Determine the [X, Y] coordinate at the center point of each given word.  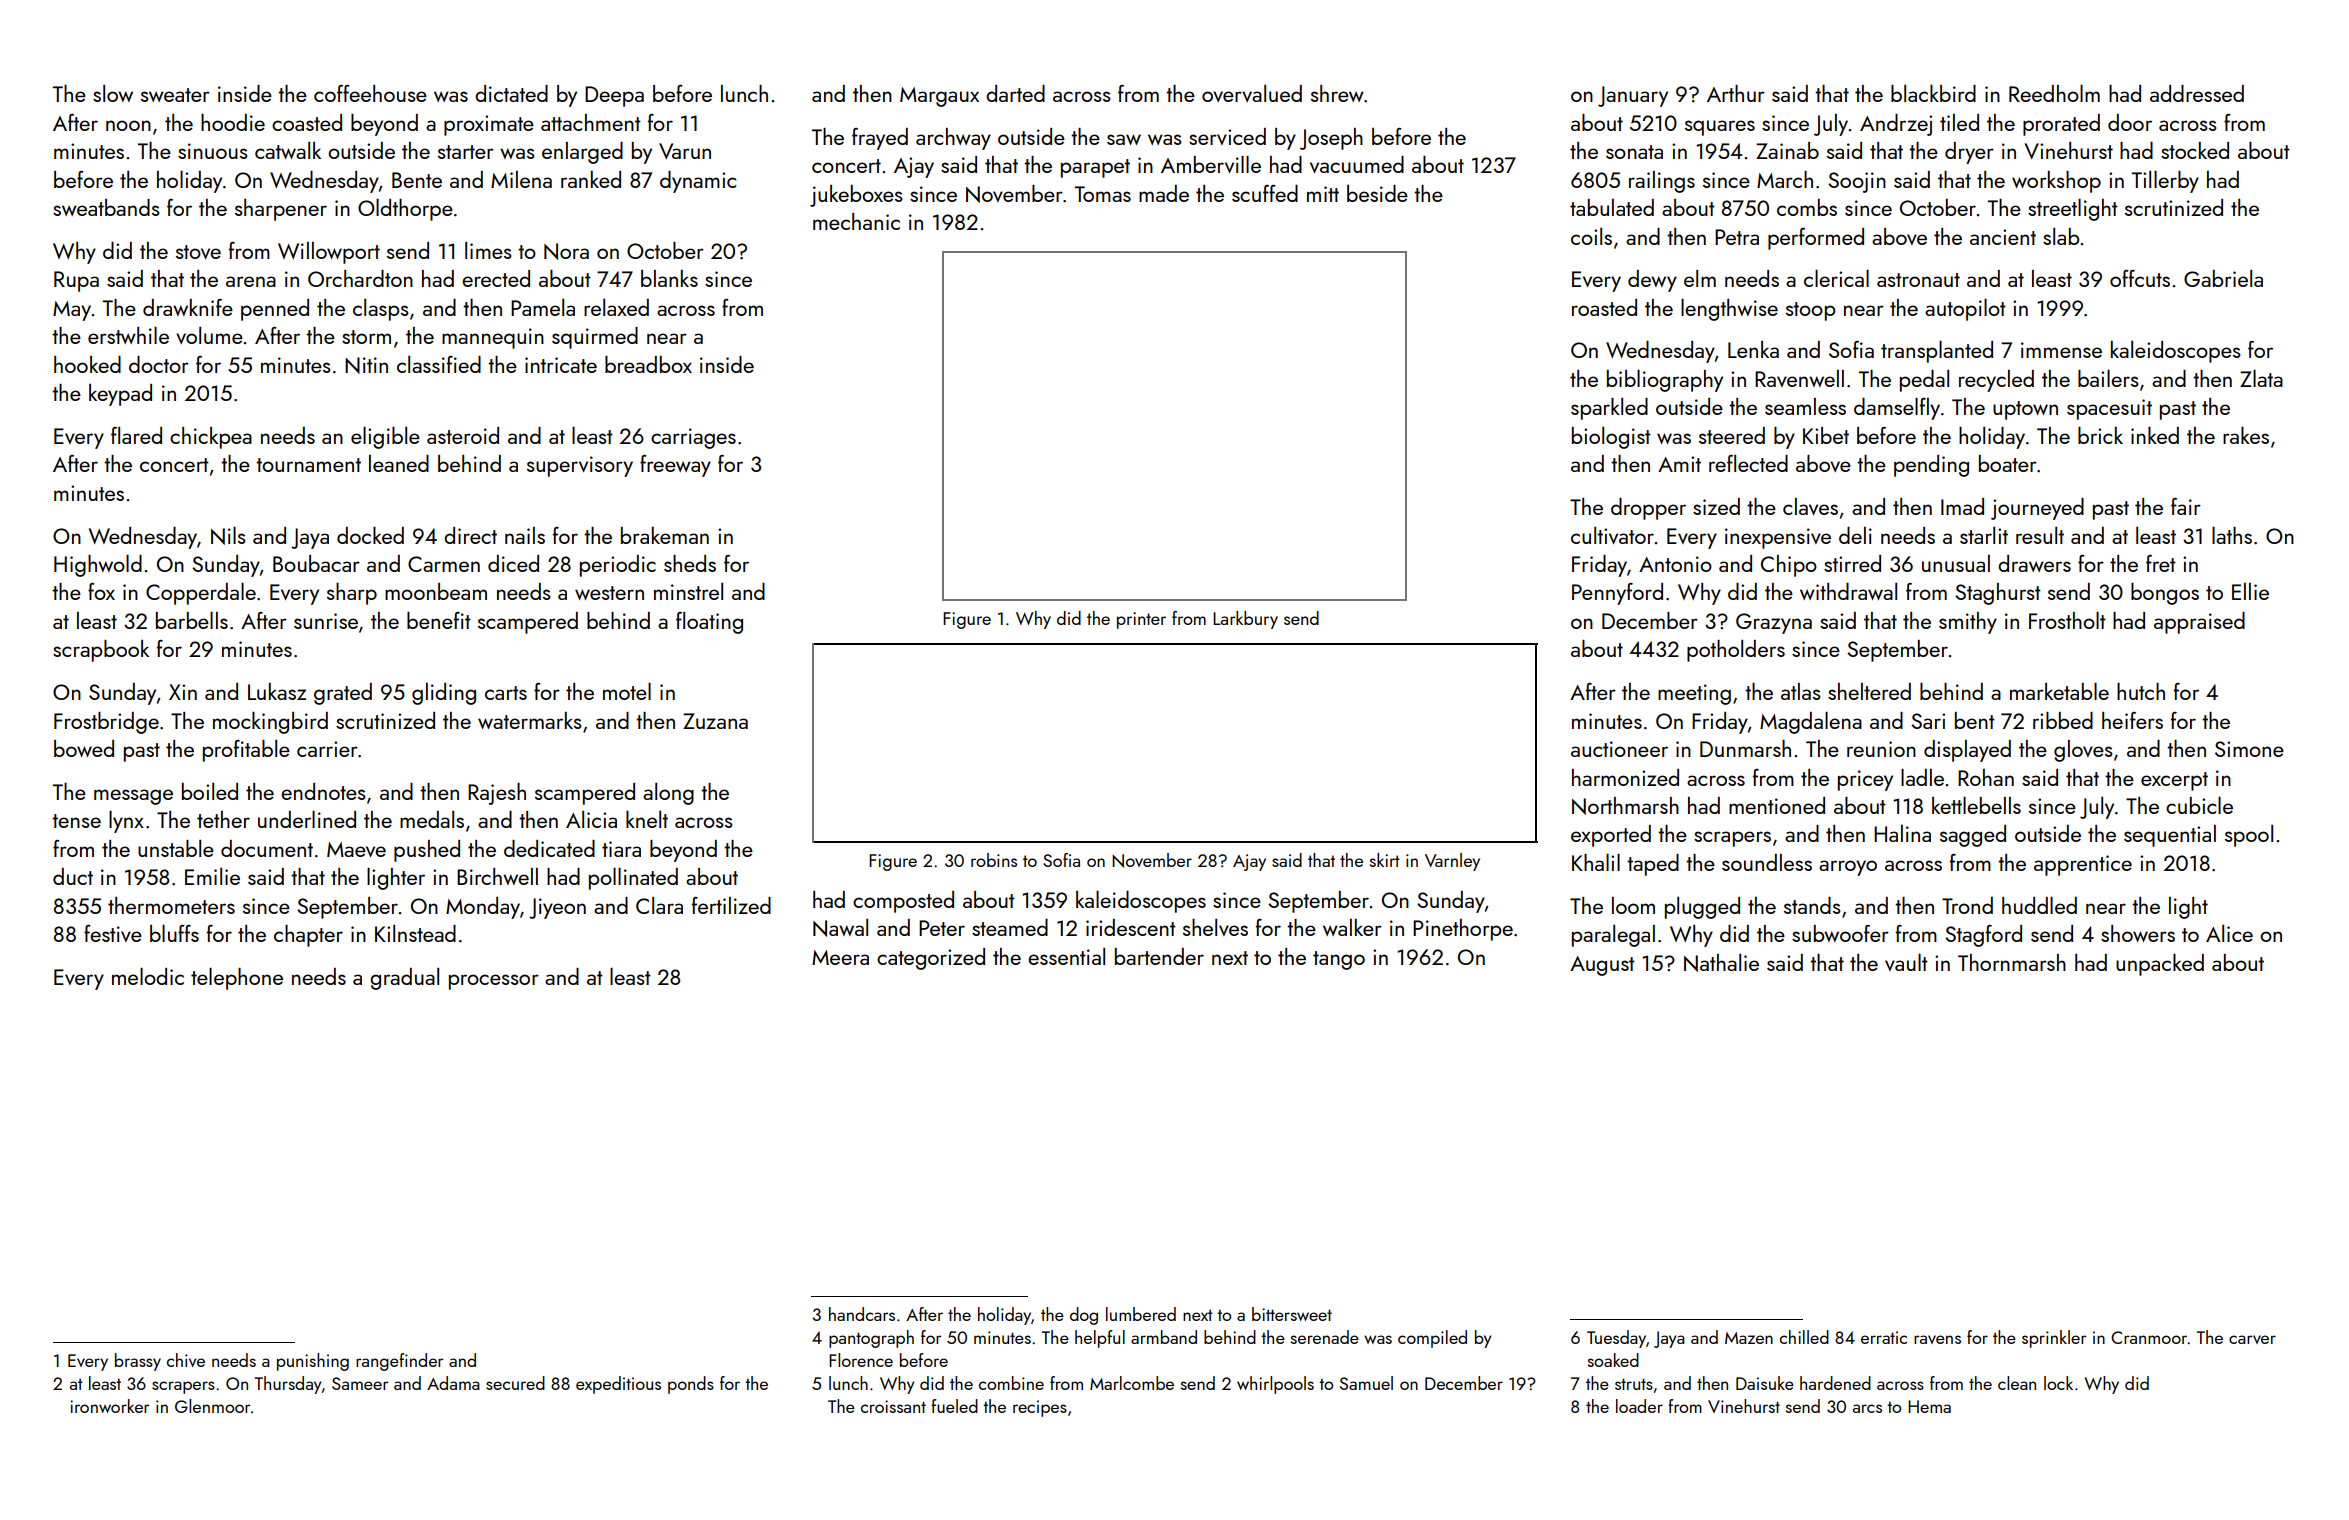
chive [186, 1360]
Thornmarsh [2012, 962]
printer [1141, 620]
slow [113, 93]
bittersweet [1292, 1314]
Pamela [543, 307]
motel [627, 691]
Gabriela [2223, 278]
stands [1812, 905]
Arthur [1736, 93]
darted [1015, 93]
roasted [1604, 307]
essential [1066, 956]
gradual [404, 979]
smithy [1968, 623]
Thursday [288, 1385]
